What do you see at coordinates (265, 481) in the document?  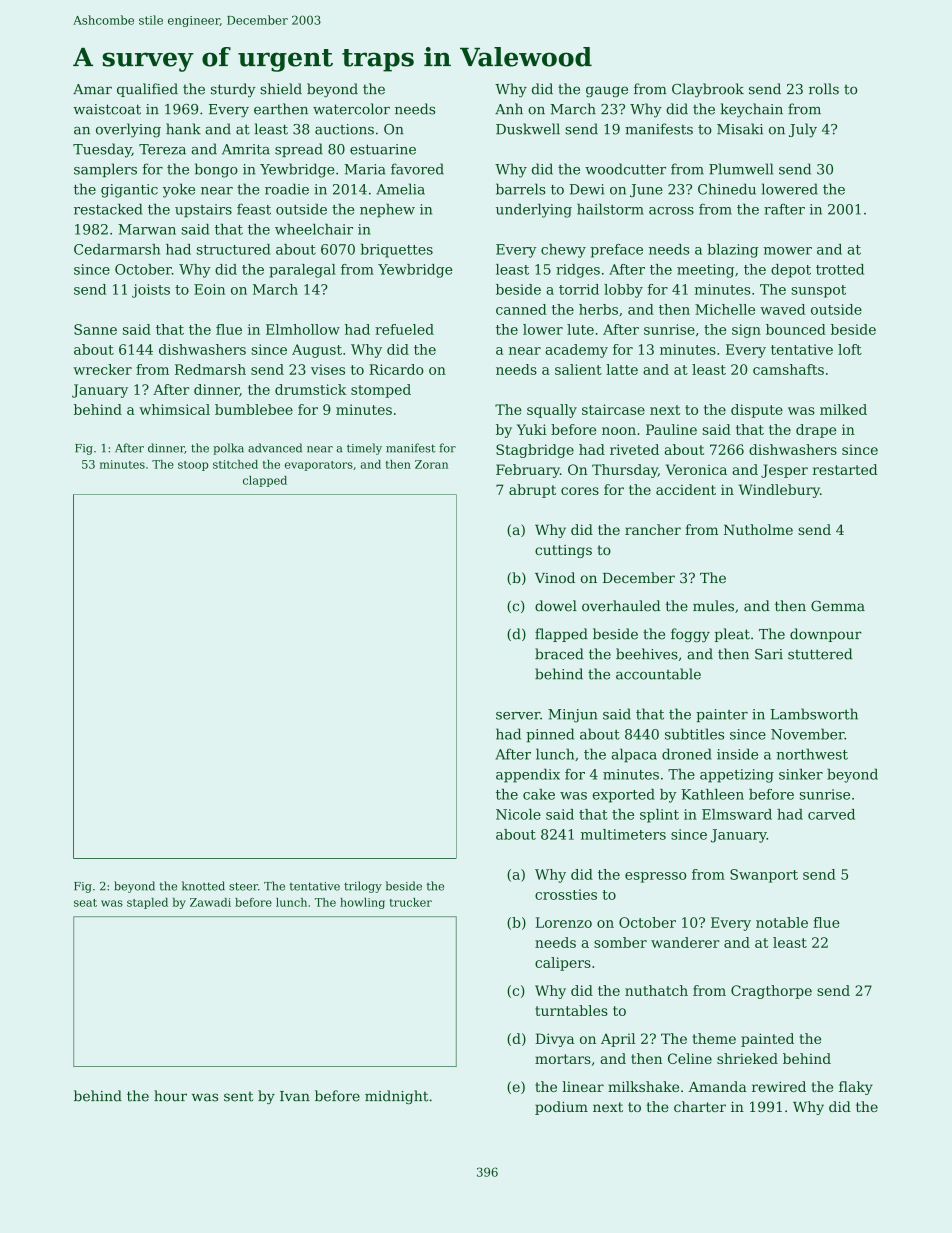 I see `clapped` at bounding box center [265, 481].
